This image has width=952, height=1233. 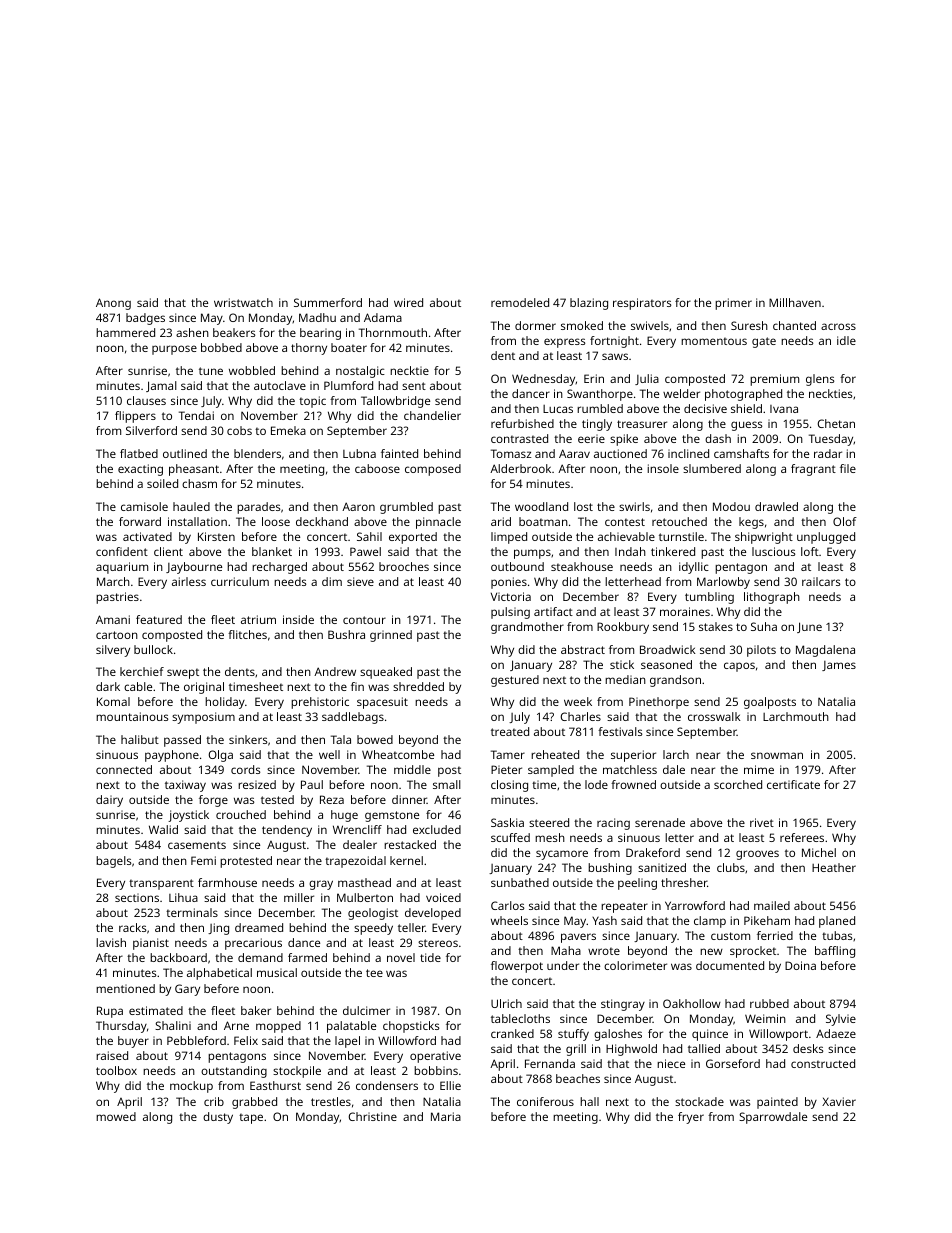 What do you see at coordinates (387, 1085) in the image?
I see `condensers` at bounding box center [387, 1085].
